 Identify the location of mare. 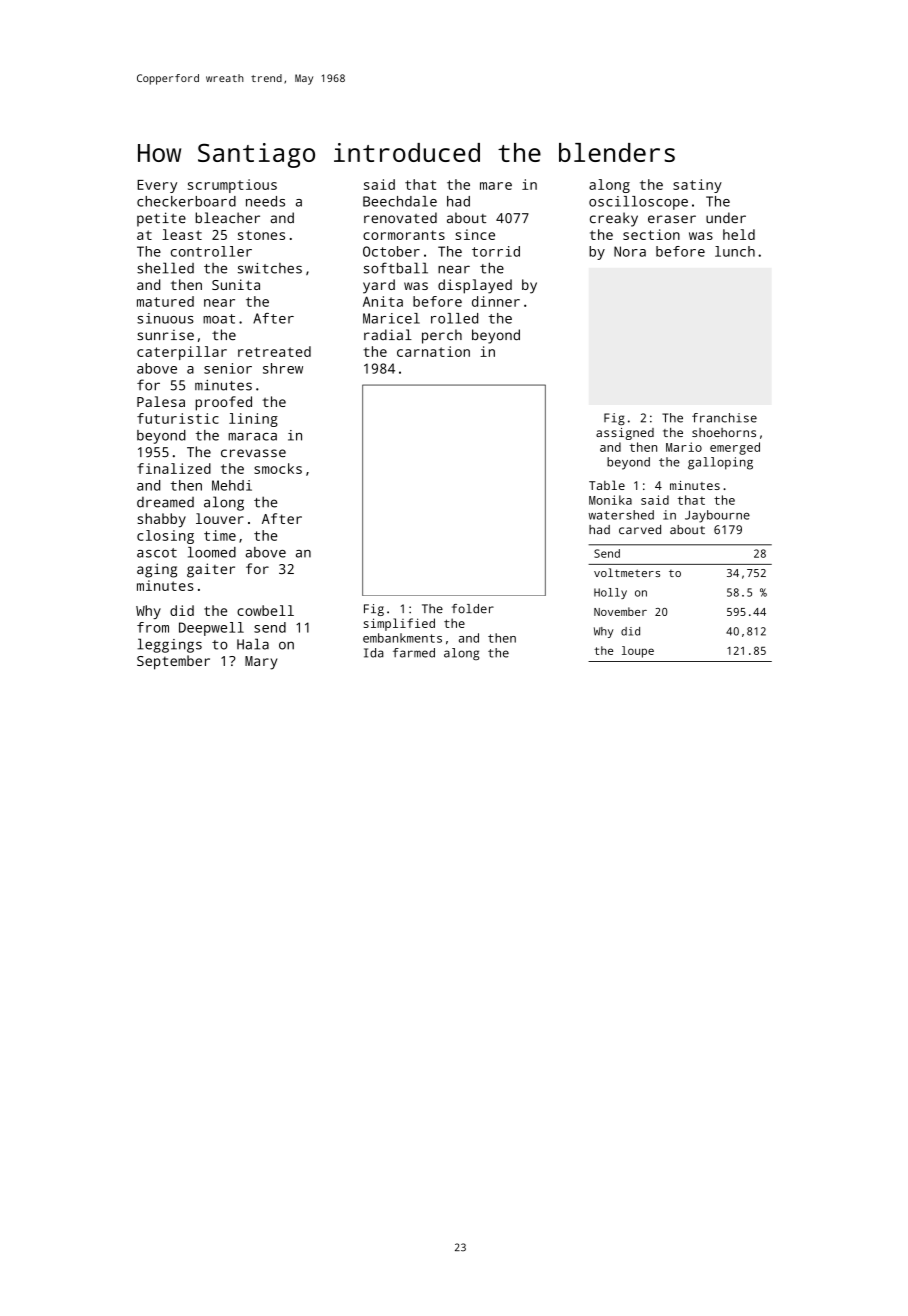
(496, 186).
